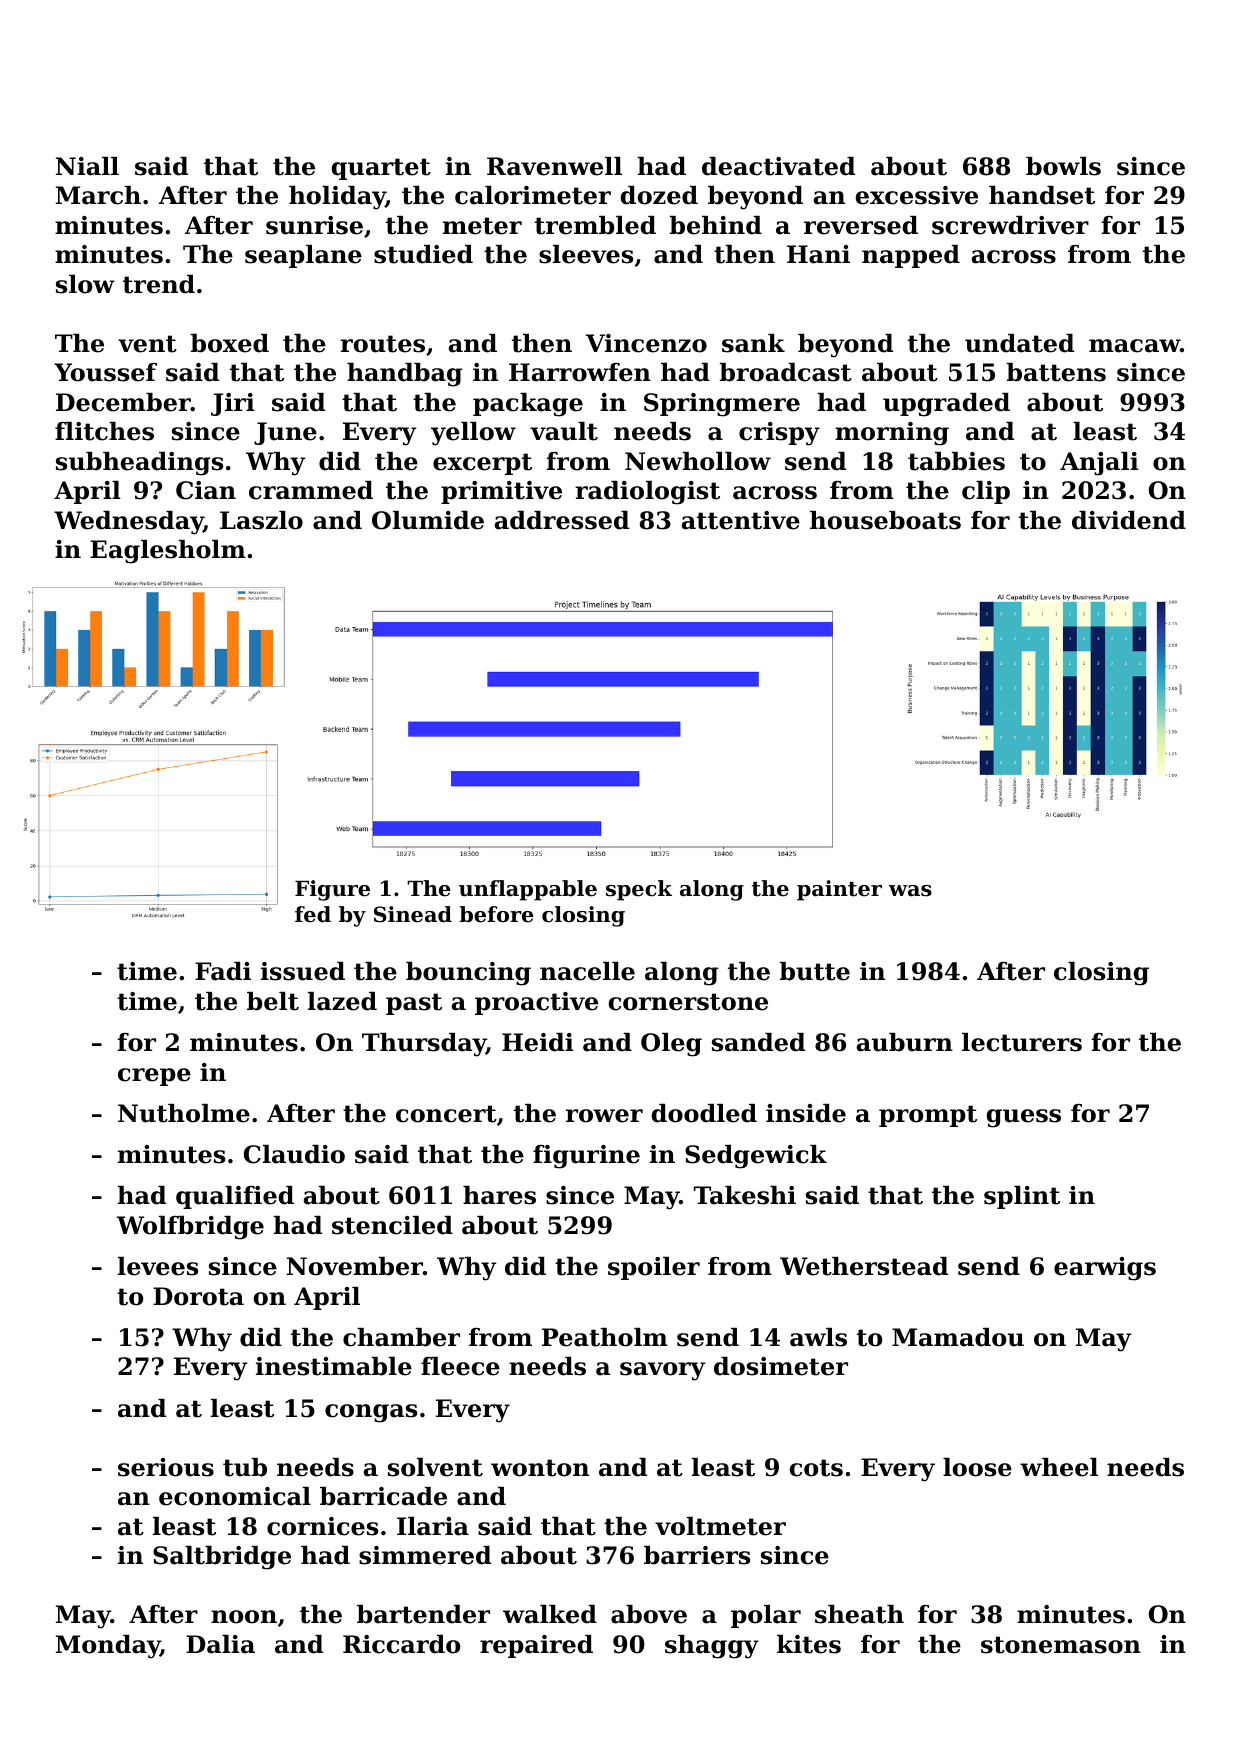 The width and height of the screenshot is (1241, 1755). I want to click on savory, so click(662, 1371).
